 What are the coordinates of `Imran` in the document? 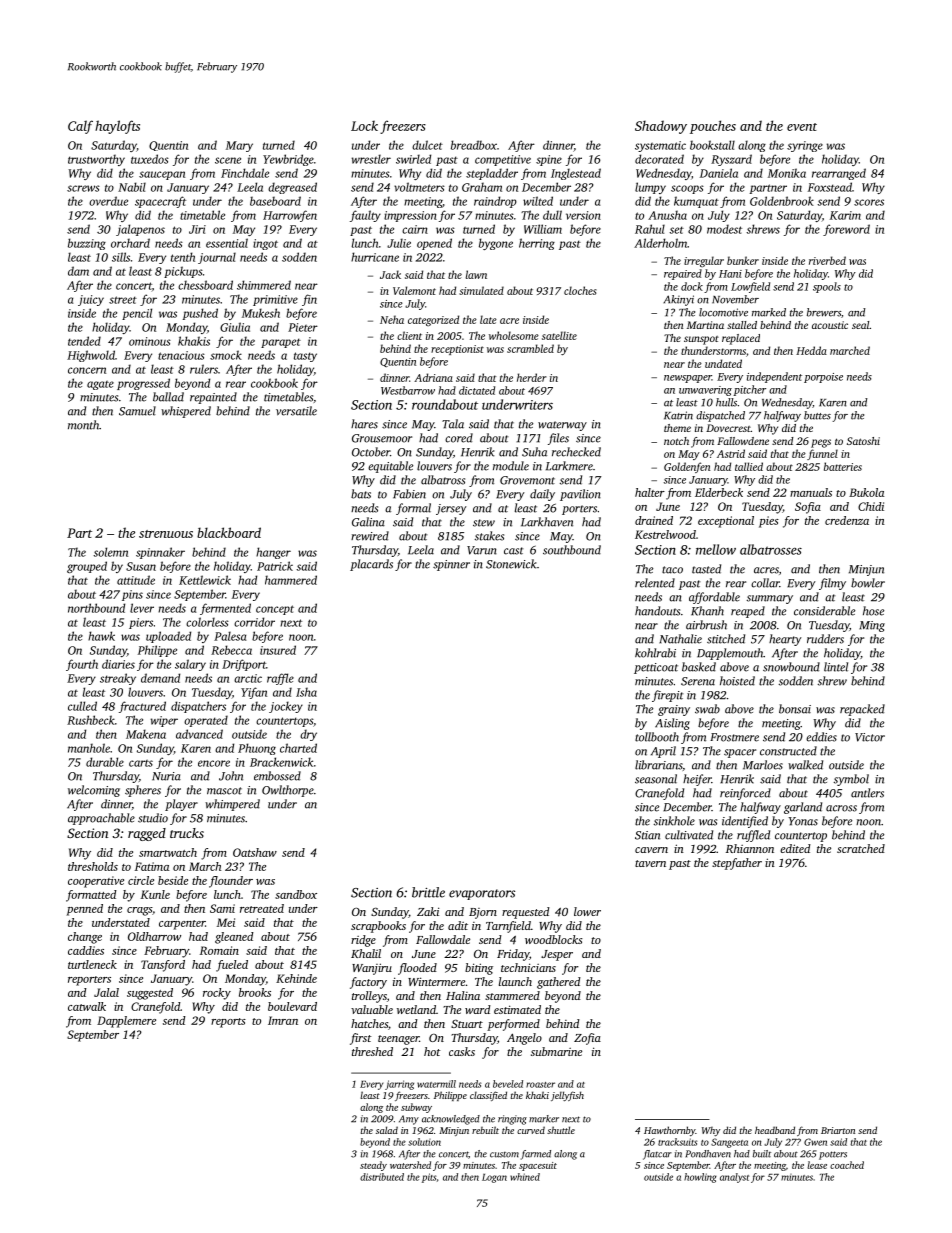 It's located at (283, 1020).
